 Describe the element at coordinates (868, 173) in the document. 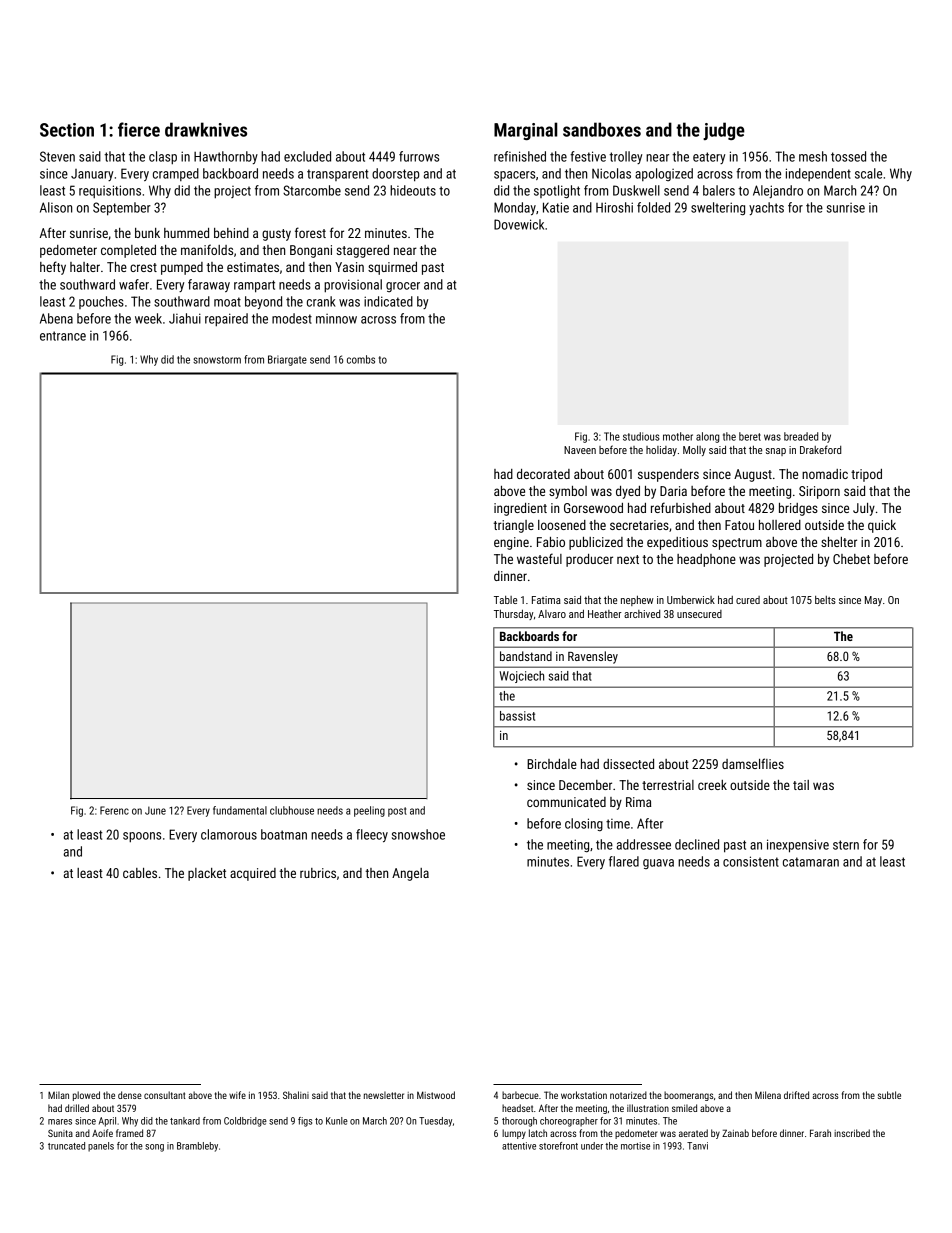

I see `scale` at that location.
